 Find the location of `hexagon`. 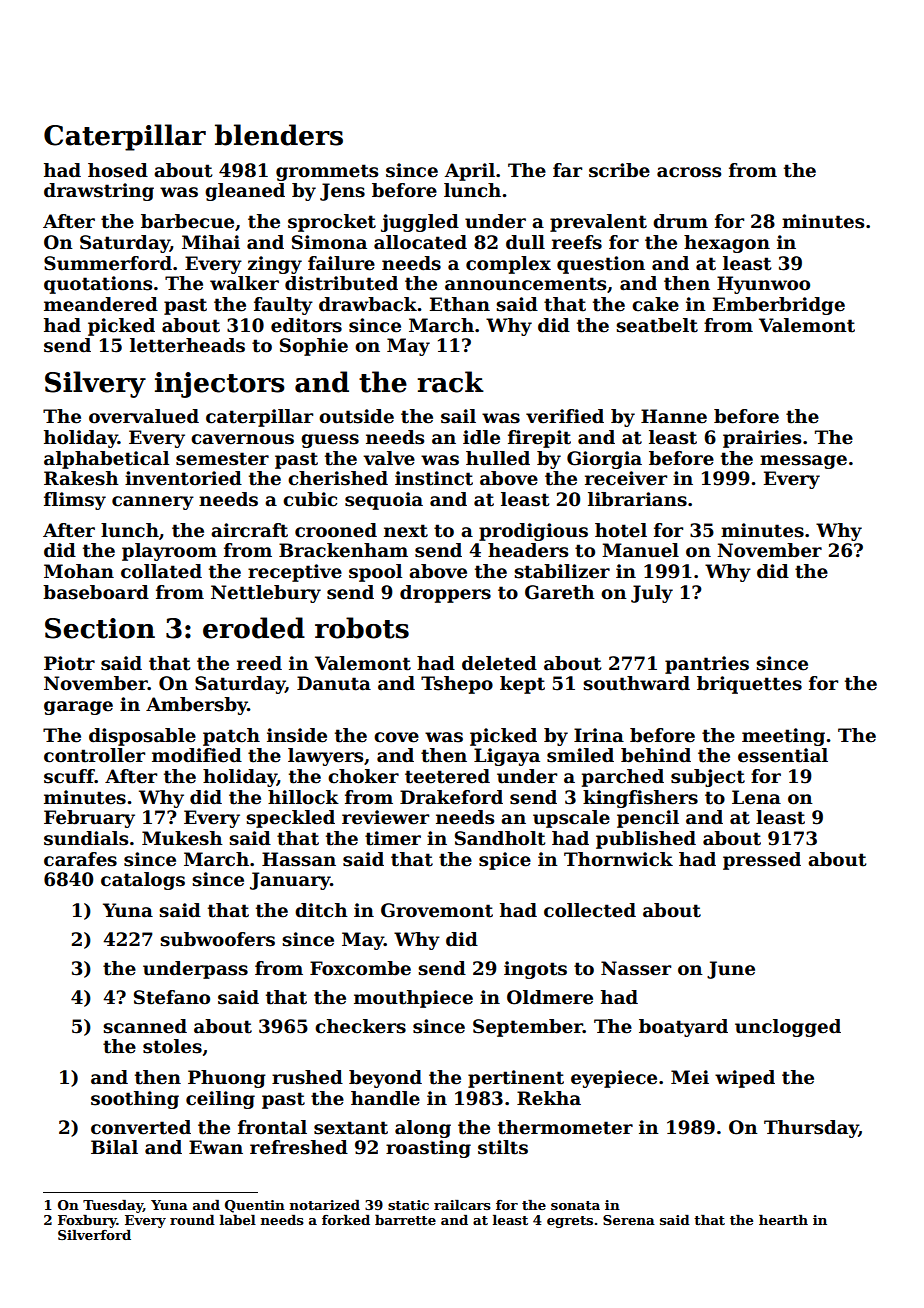

hexagon is located at coordinates (727, 244).
